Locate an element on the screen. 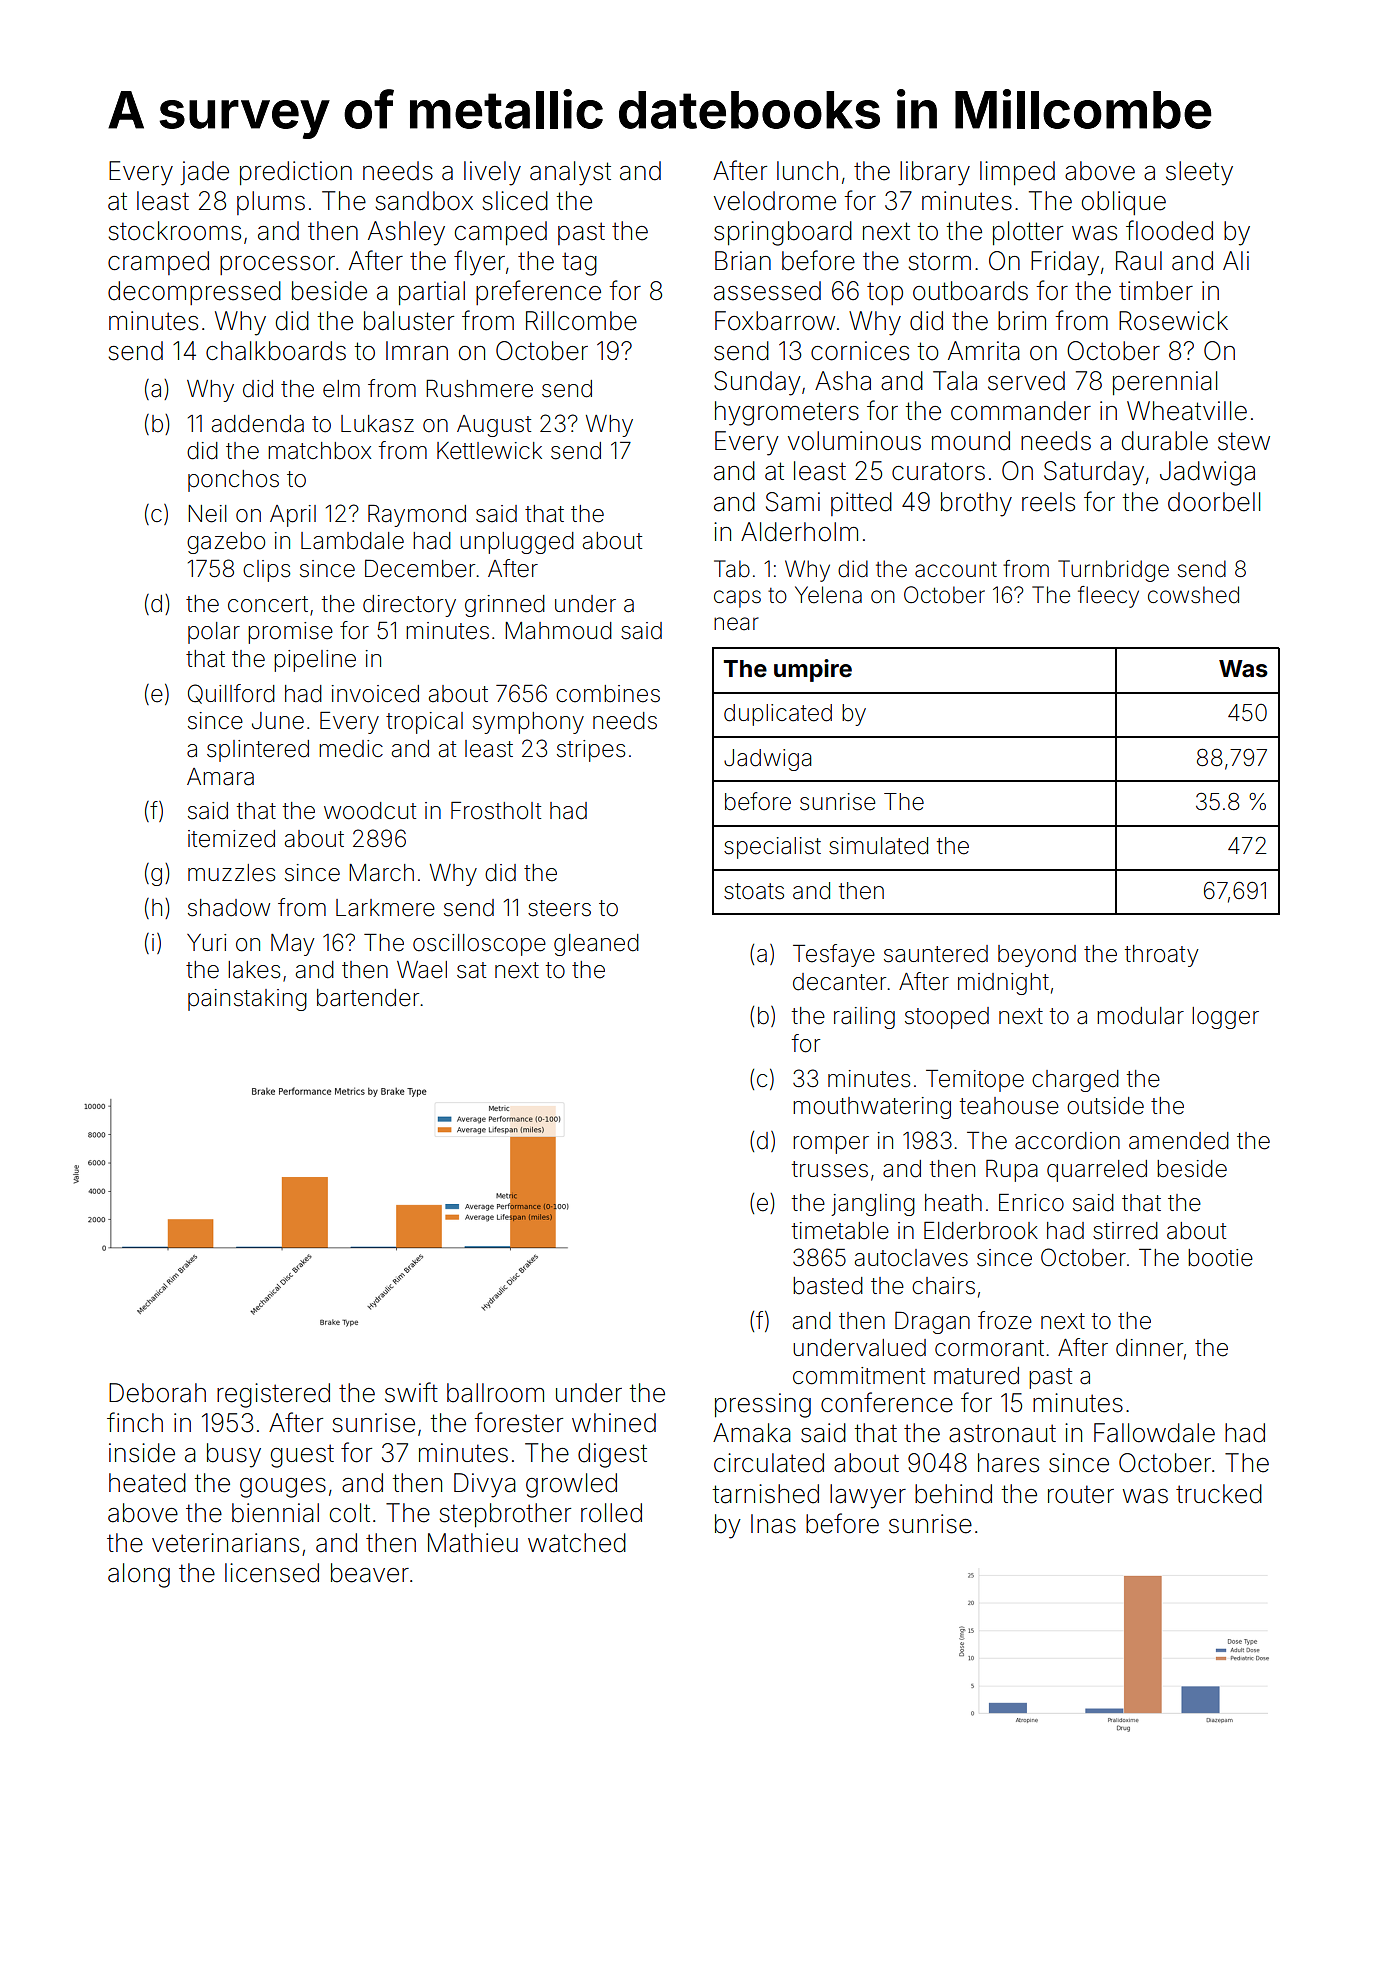  doorbell is located at coordinates (1214, 502).
